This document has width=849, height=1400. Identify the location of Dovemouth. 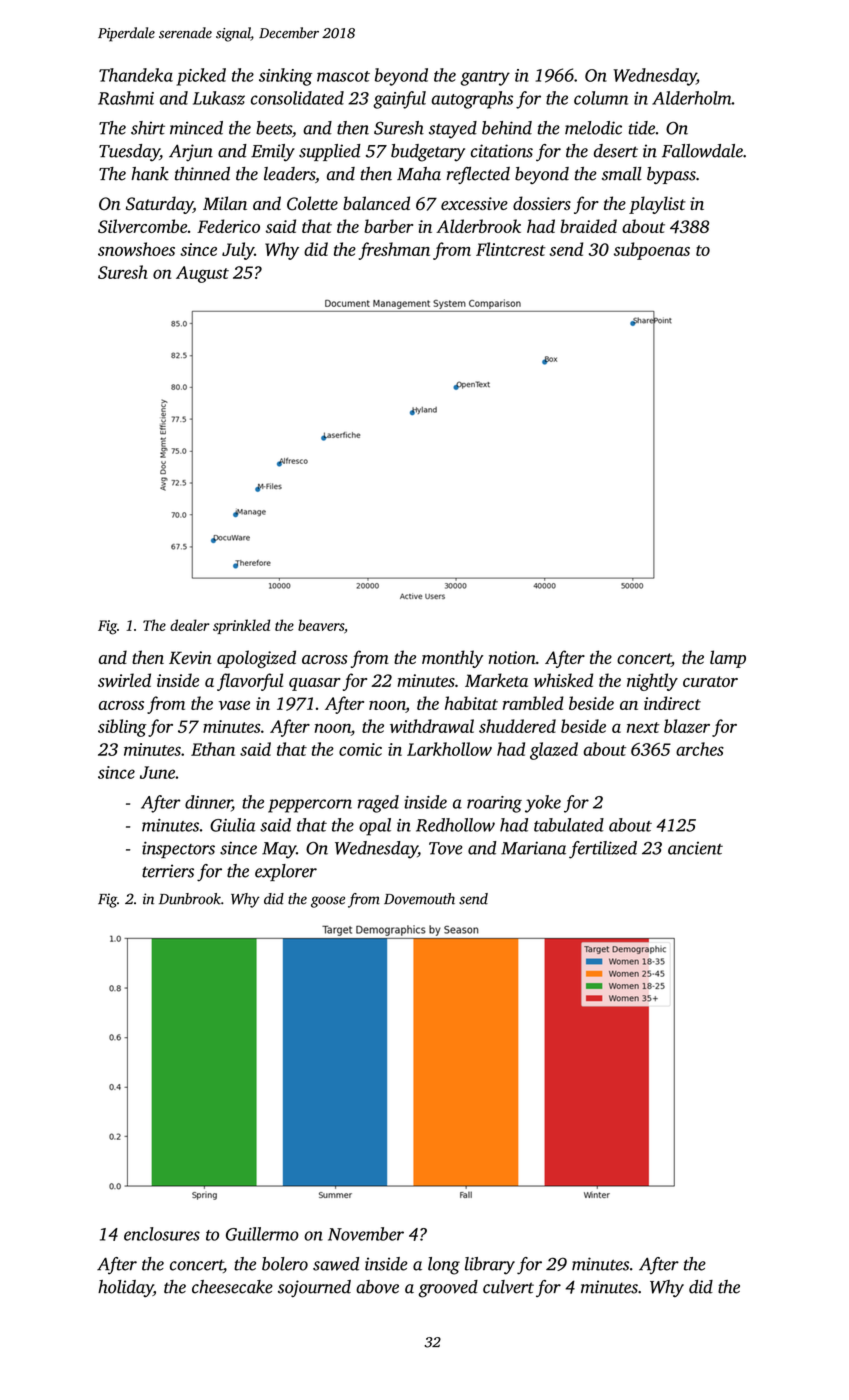
(419, 899).
